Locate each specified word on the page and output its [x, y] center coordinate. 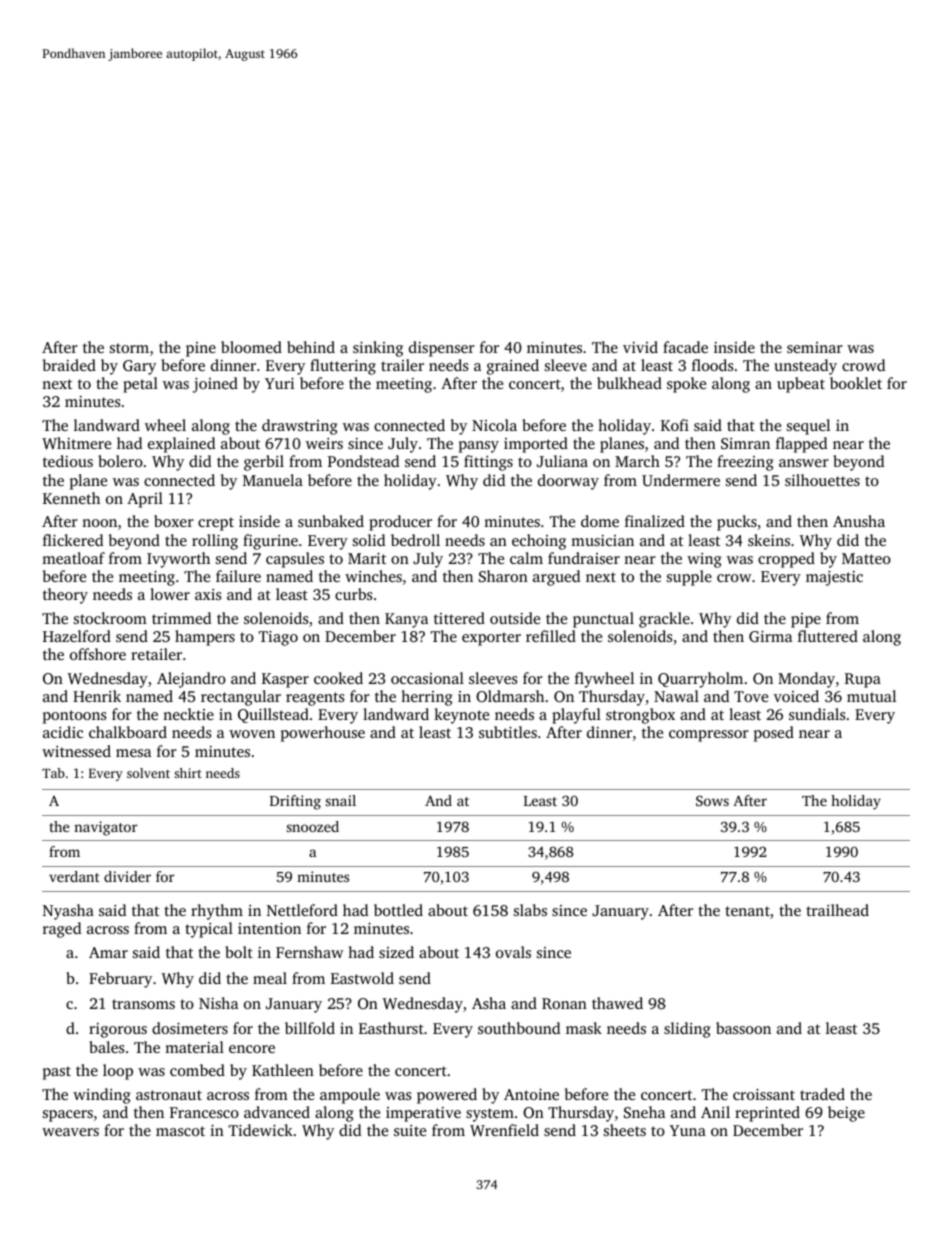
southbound [519, 1028]
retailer [156, 654]
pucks [737, 523]
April [145, 500]
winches [373, 576]
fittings [488, 463]
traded [822, 1094]
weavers [70, 1132]
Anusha [859, 521]
